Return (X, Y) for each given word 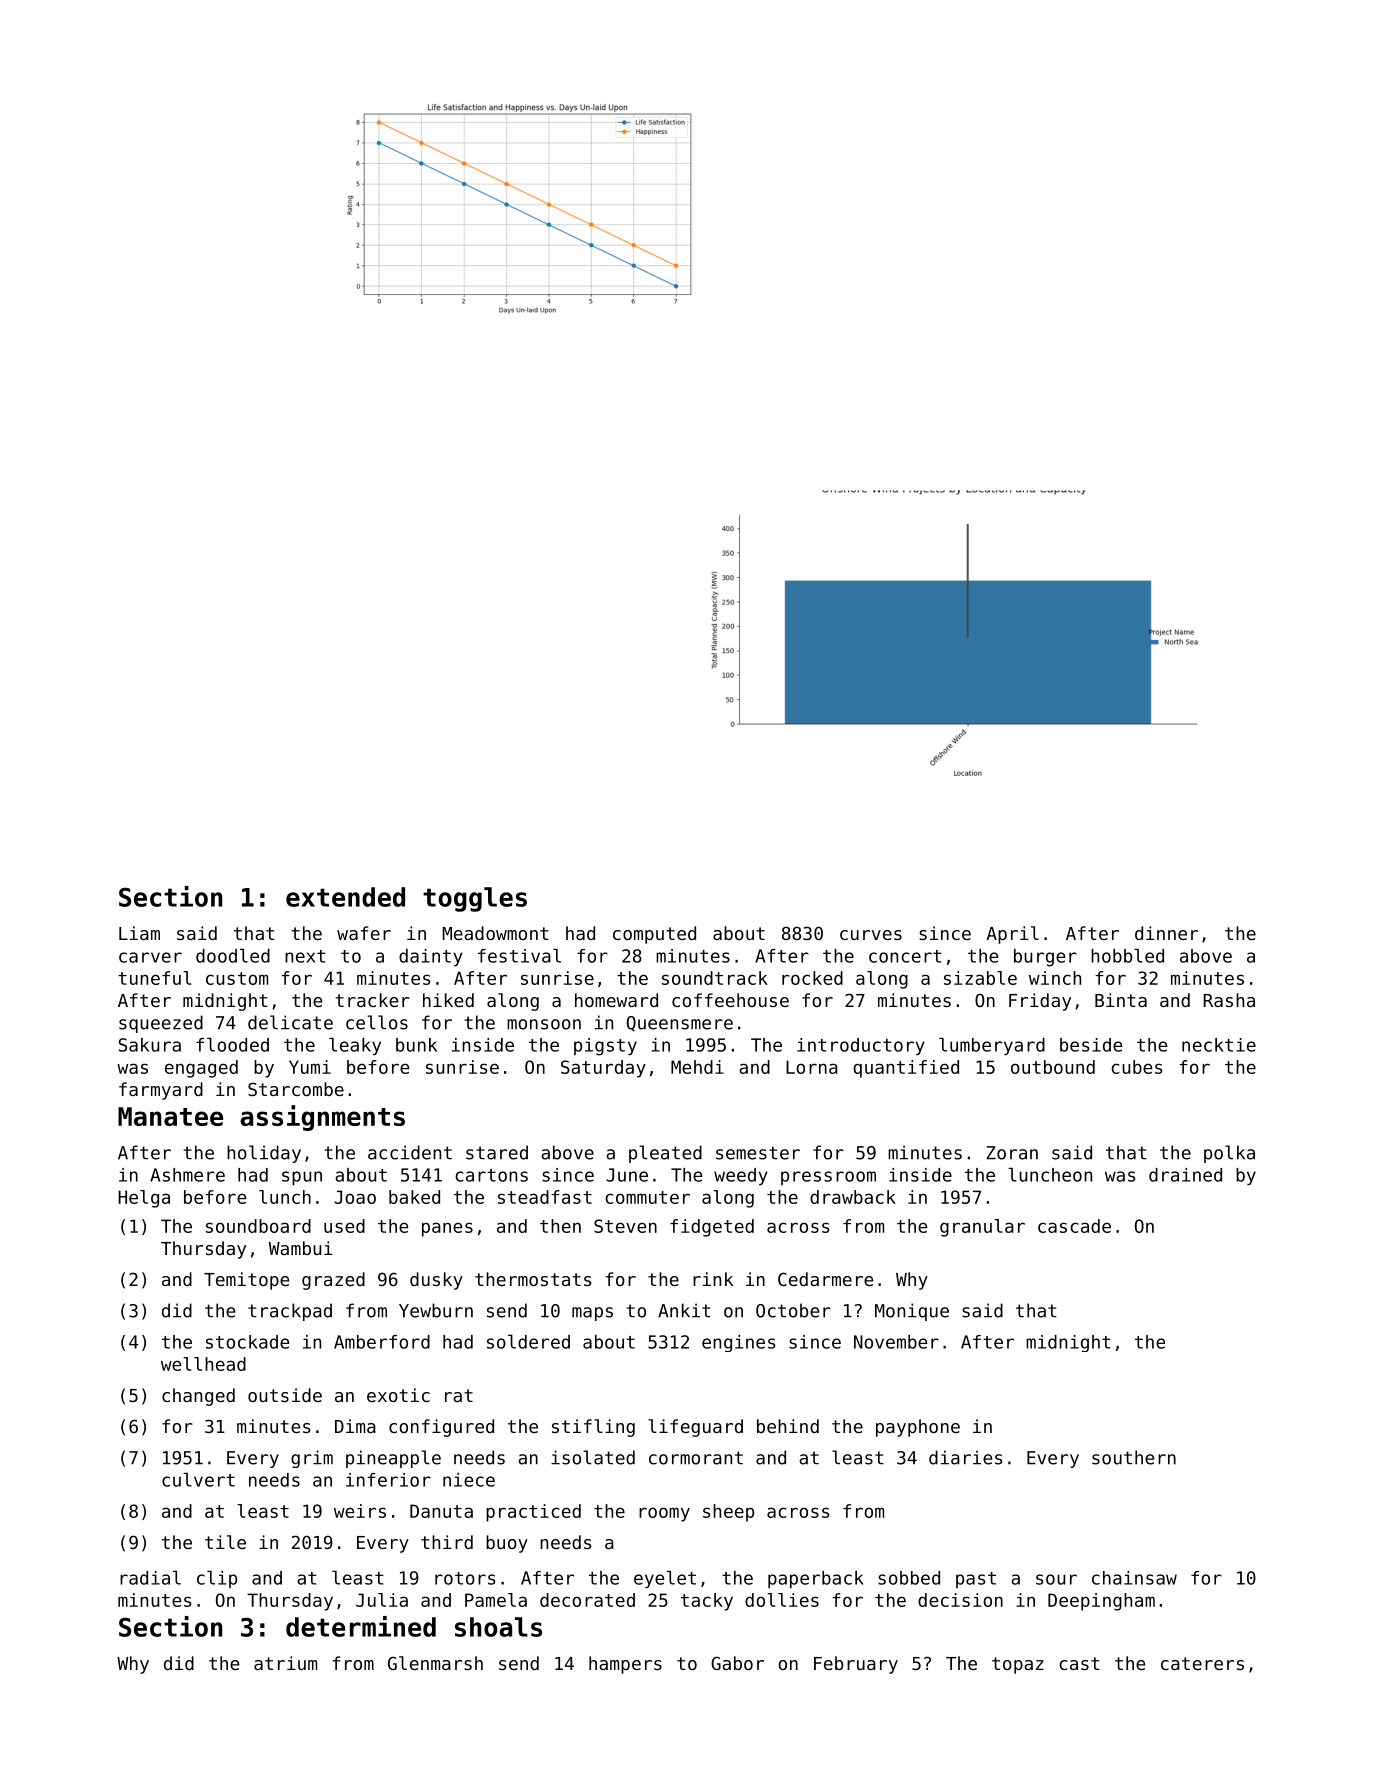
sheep (728, 1513)
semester (758, 1153)
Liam (139, 933)
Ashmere (187, 1175)
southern (1134, 1457)
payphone (918, 1428)
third (447, 1542)
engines (738, 1343)
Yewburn (436, 1310)
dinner (1166, 933)
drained (1185, 1175)
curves (871, 935)
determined (361, 1626)
